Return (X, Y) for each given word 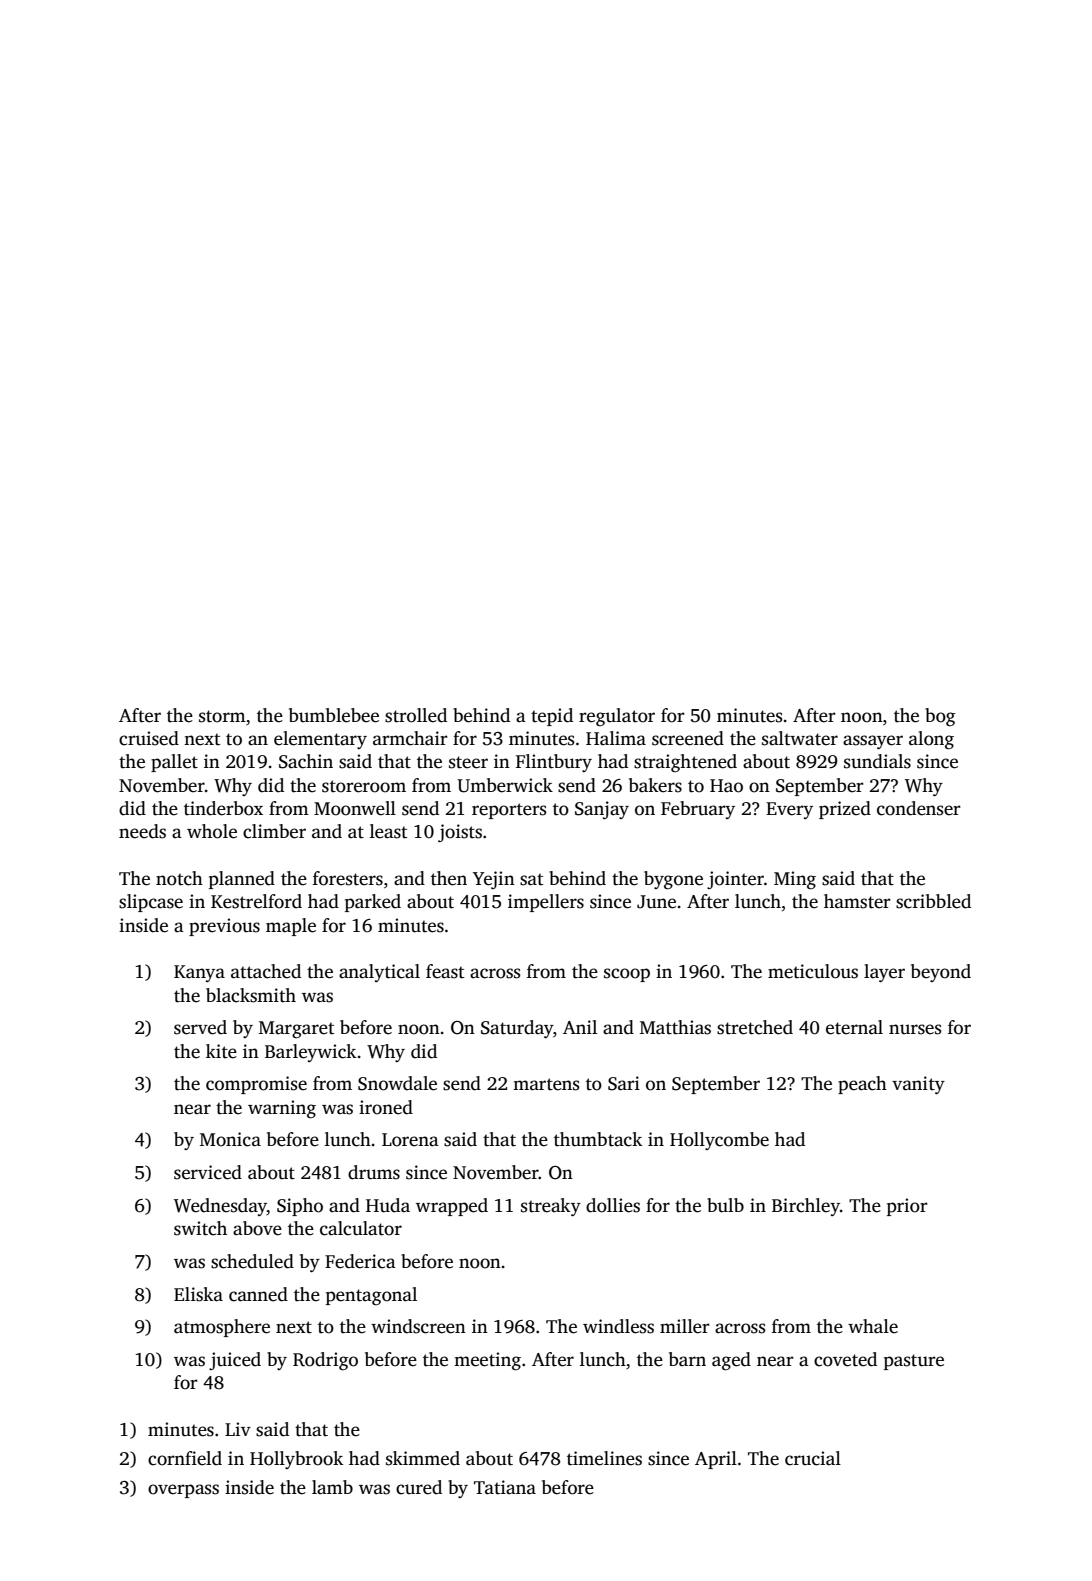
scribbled (933, 901)
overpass (183, 1491)
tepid (552, 717)
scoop (627, 975)
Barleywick (310, 1053)
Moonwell (355, 808)
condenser (919, 808)
